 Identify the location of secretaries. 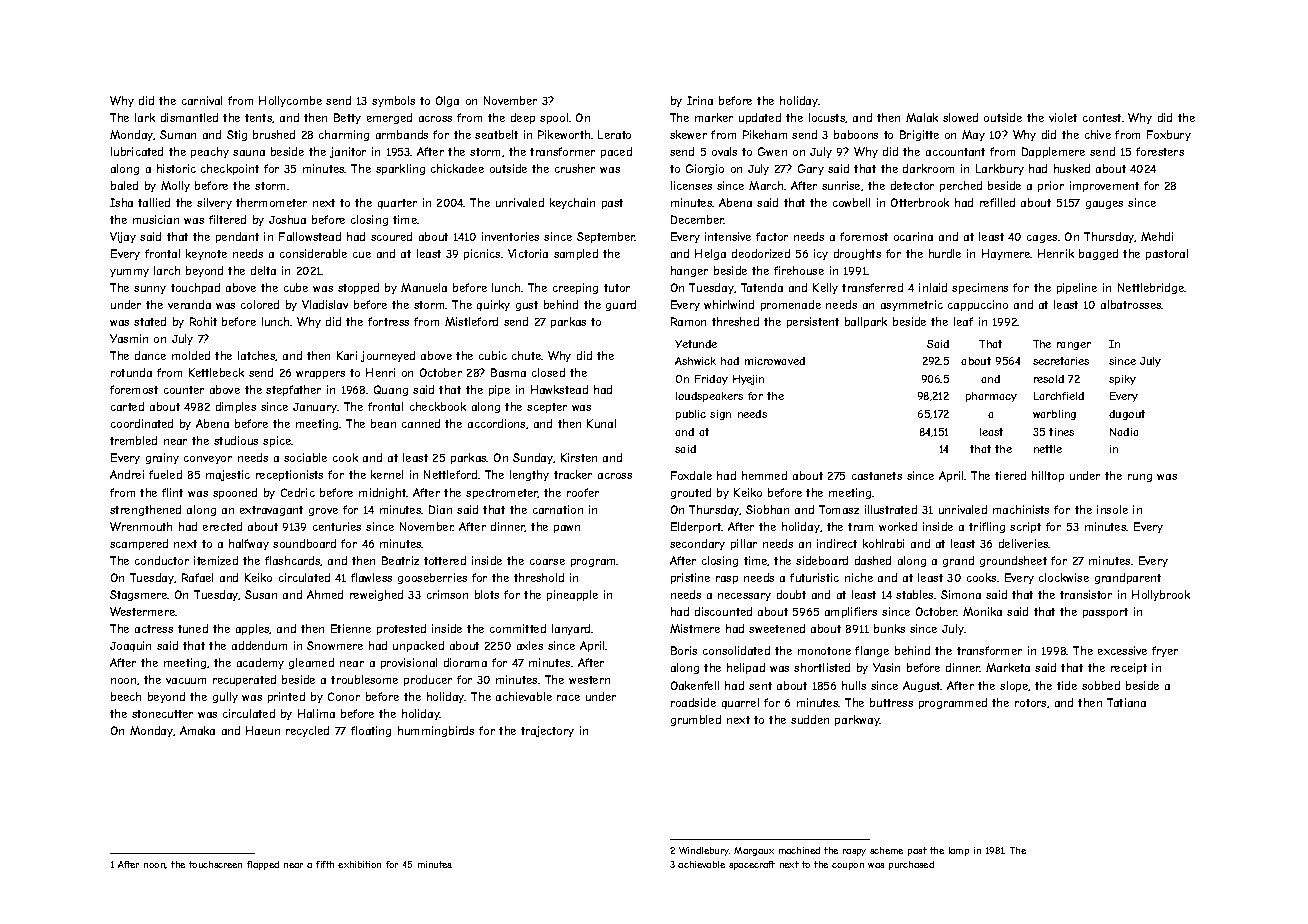
(1061, 361).
